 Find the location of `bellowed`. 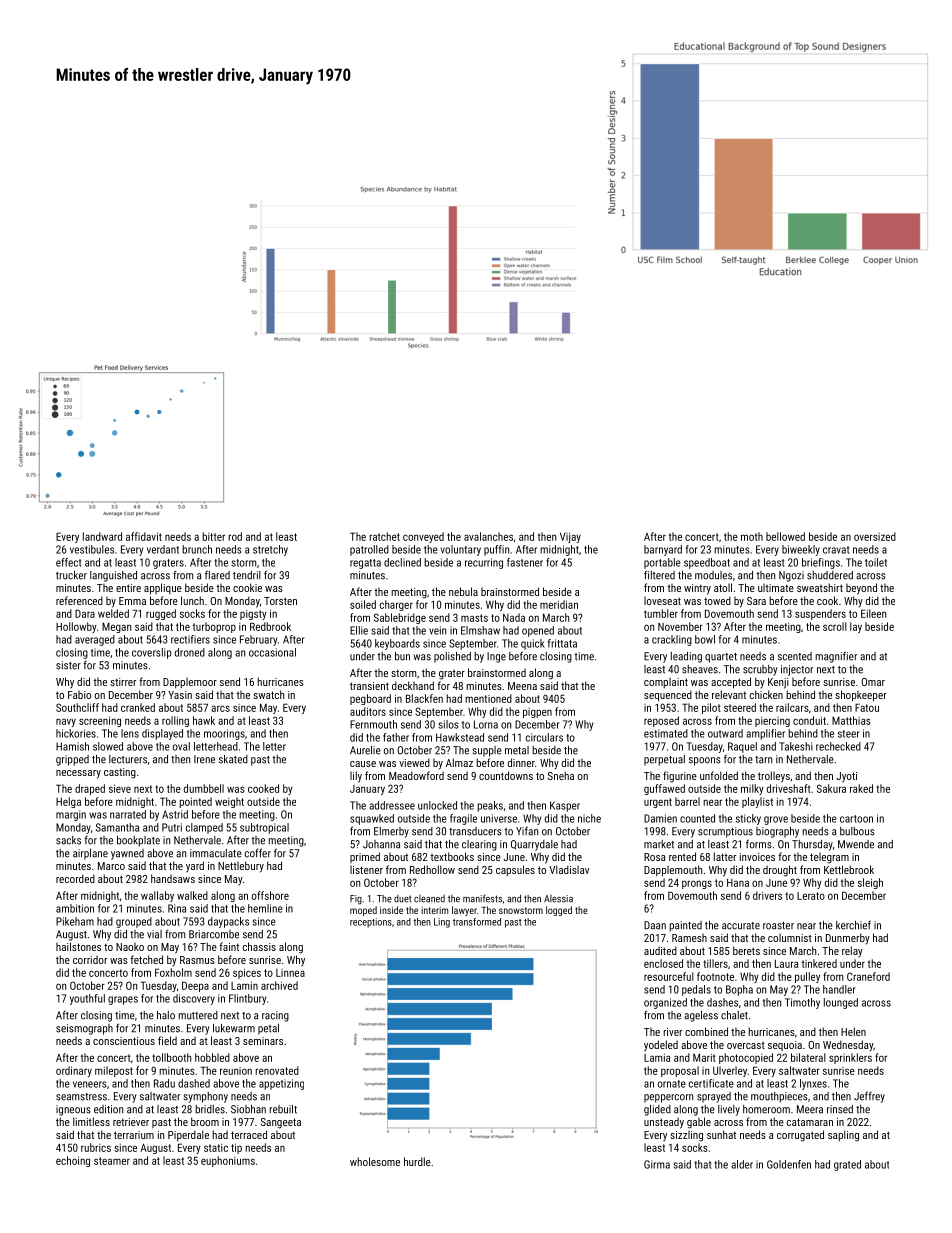

bellowed is located at coordinates (785, 536).
